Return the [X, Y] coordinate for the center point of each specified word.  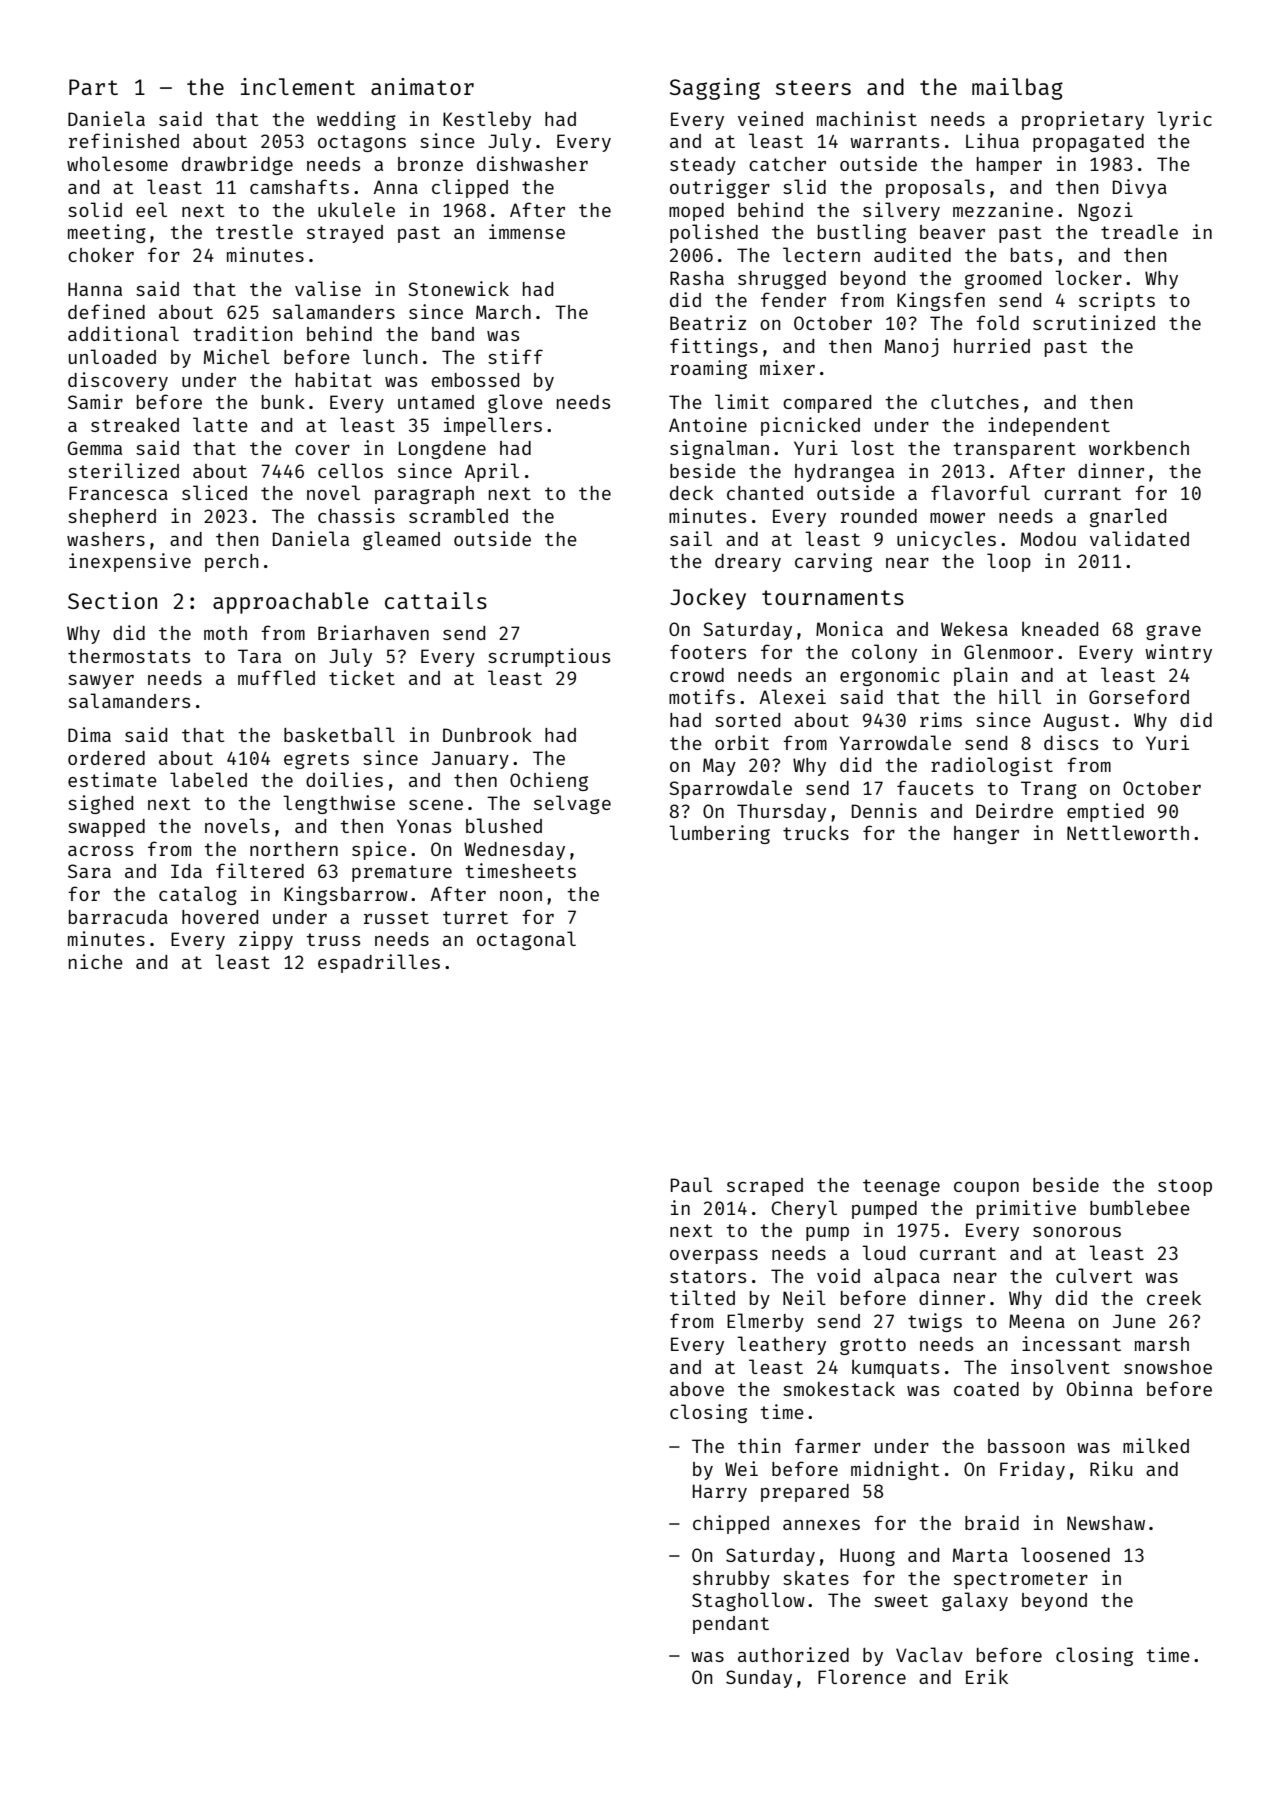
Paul [691, 1184]
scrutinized [1094, 322]
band [453, 334]
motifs [702, 696]
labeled [208, 779]
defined [106, 311]
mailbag [1017, 89]
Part [93, 87]
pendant [731, 1625]
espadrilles [379, 963]
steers [813, 87]
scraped [765, 1187]
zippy [266, 940]
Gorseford [1139, 696]
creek [1174, 1298]
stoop [1185, 1187]
